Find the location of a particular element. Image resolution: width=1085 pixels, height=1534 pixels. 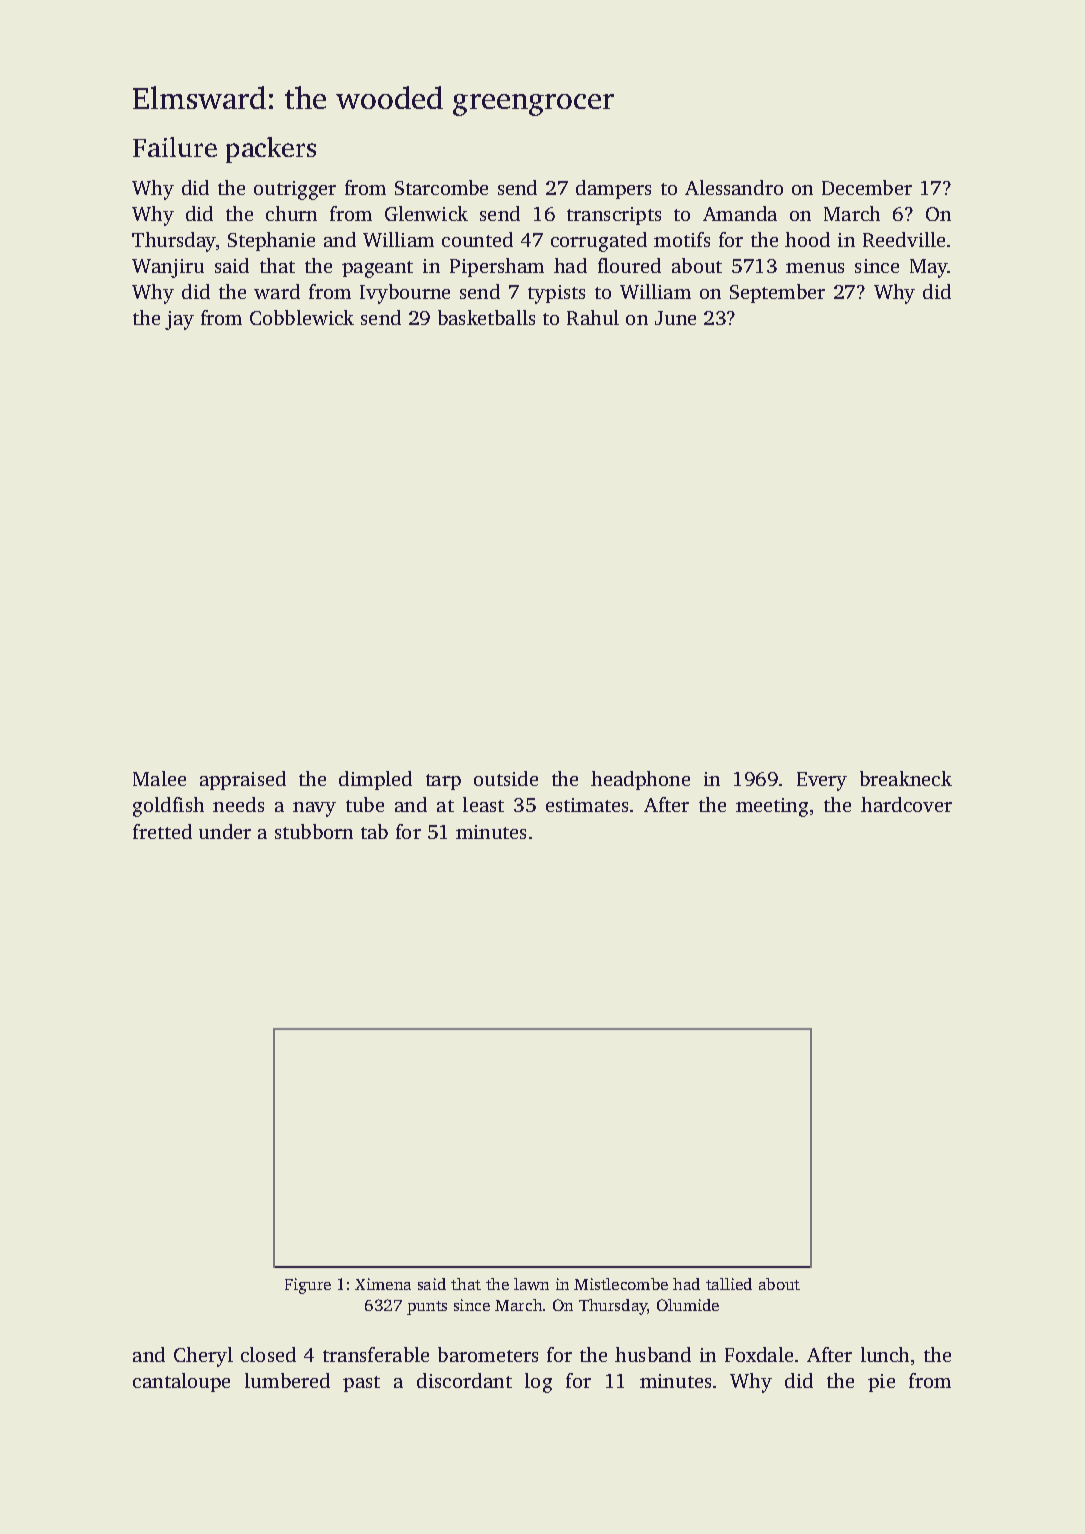

Figure is located at coordinates (308, 1286).
